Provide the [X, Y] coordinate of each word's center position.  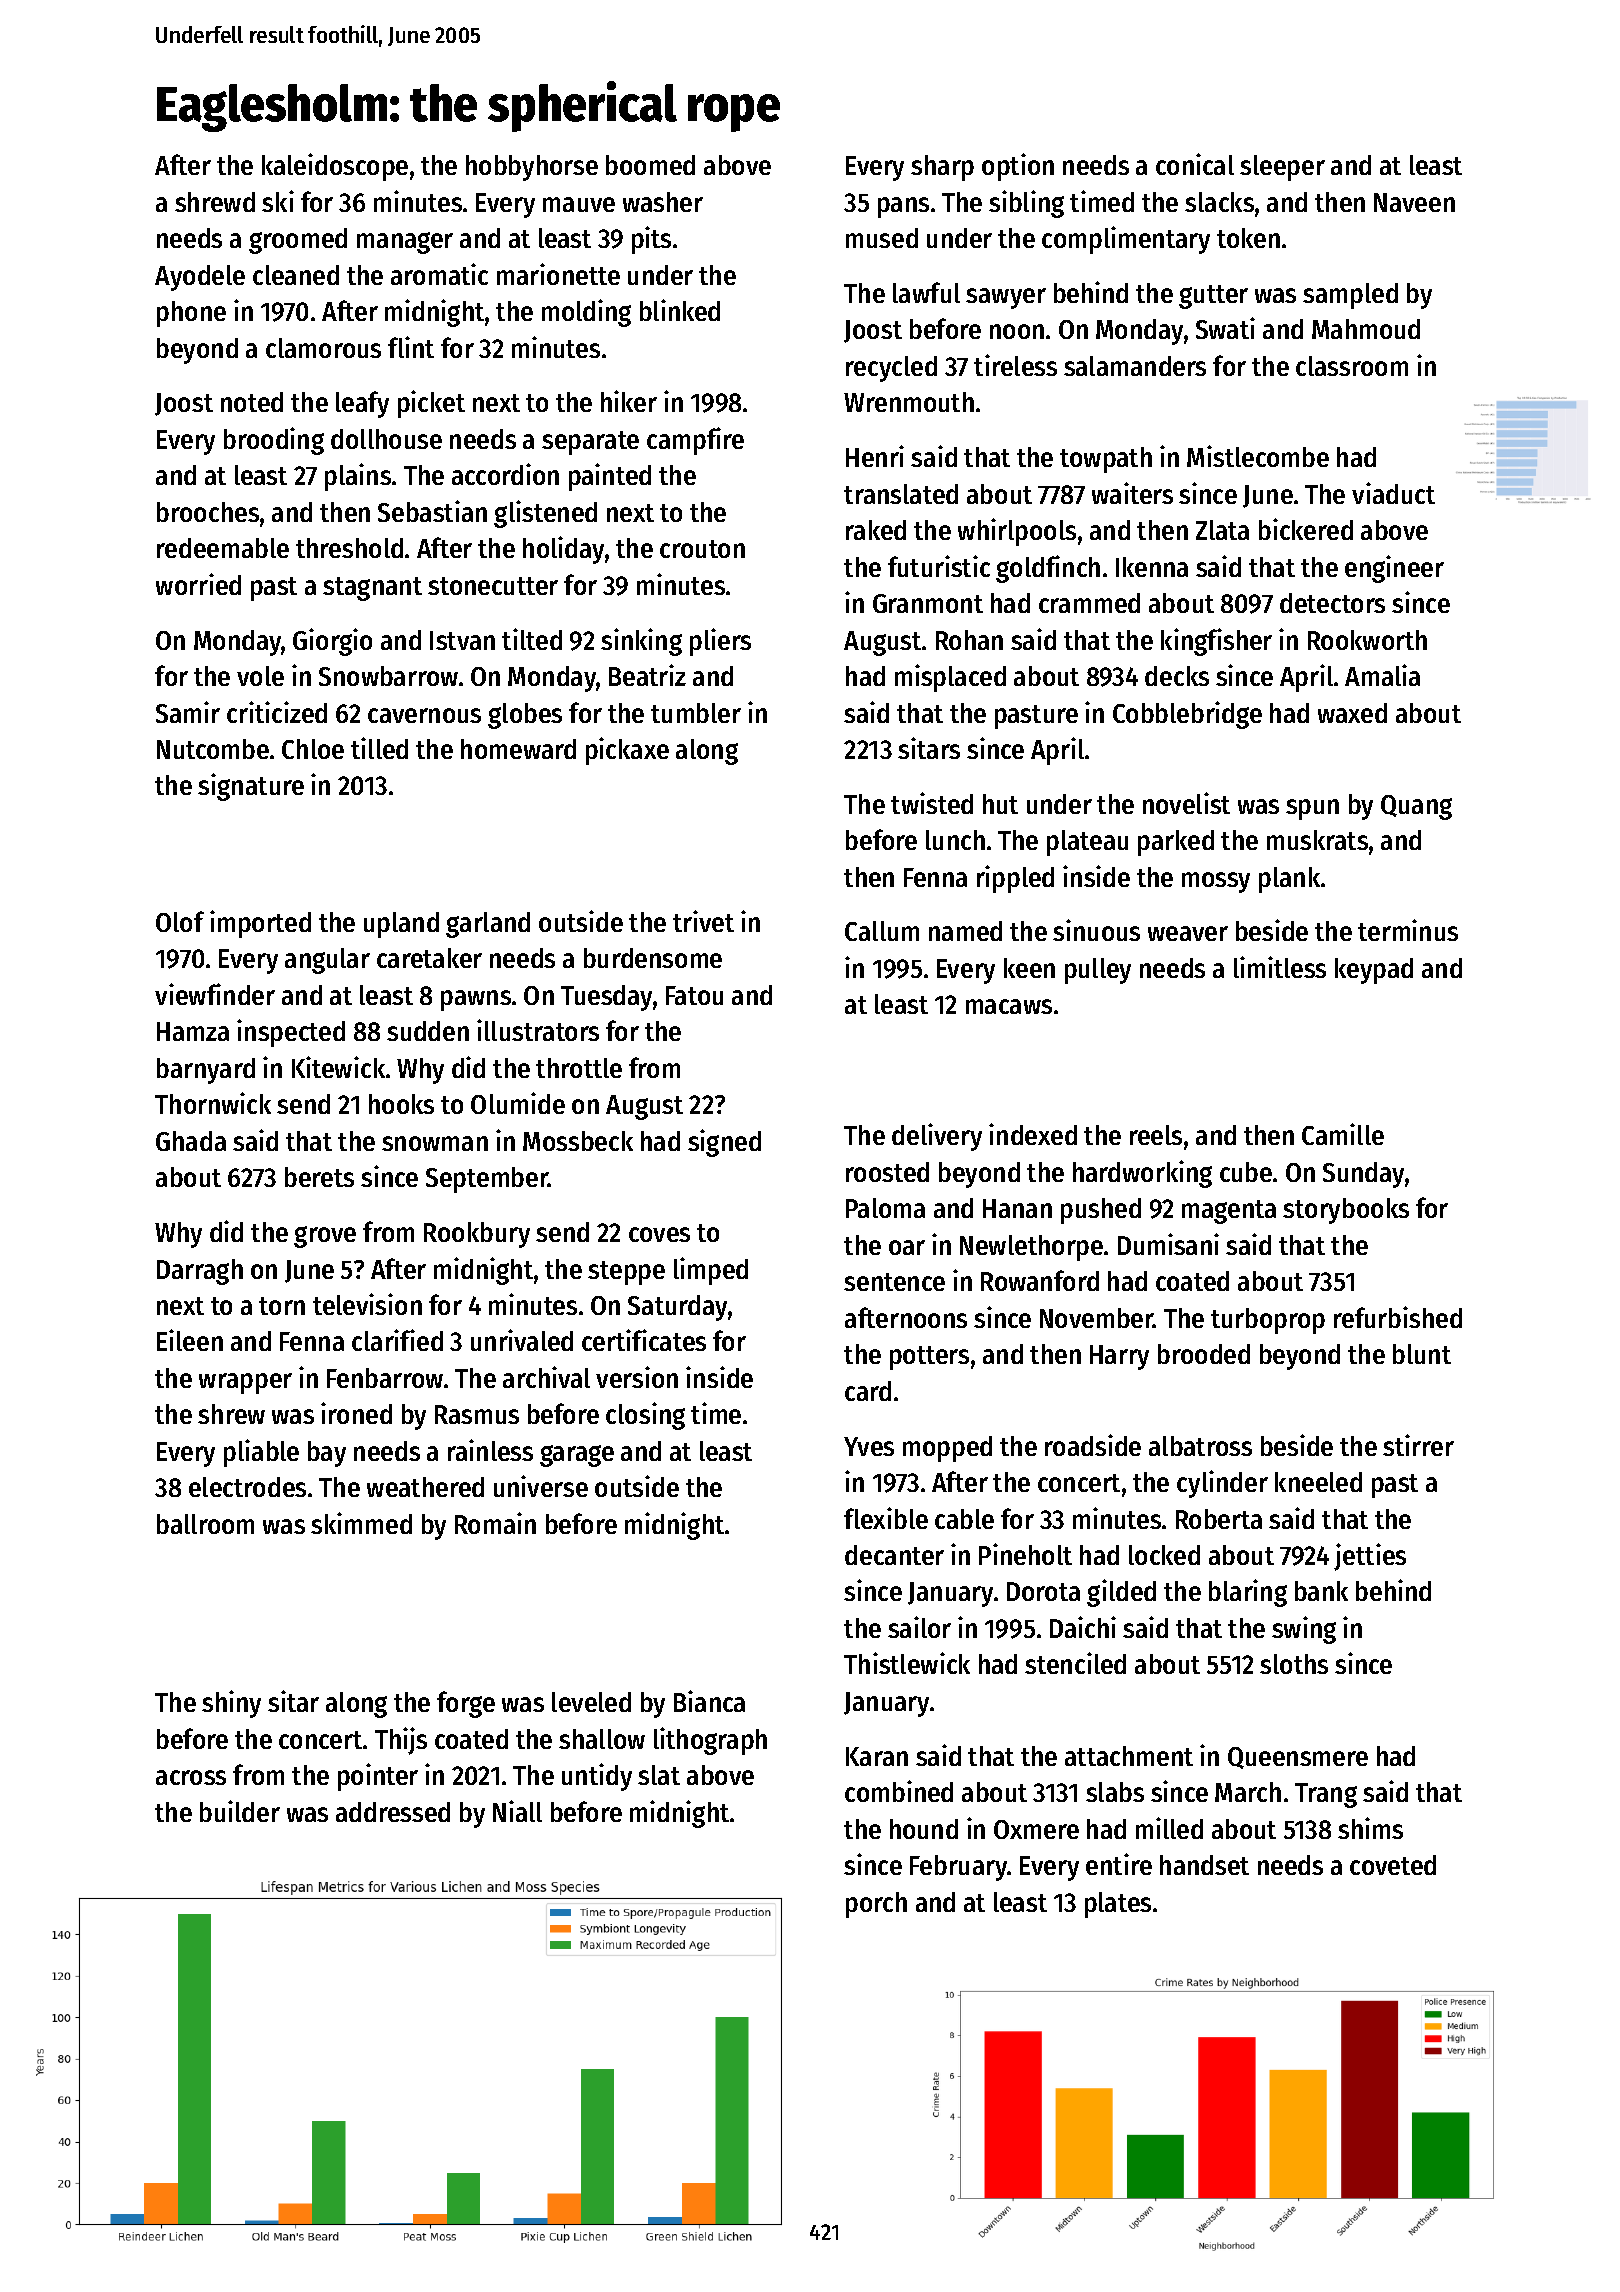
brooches [208, 512]
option [1018, 167]
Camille [1343, 1134]
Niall [517, 1811]
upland [401, 925]
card [868, 1391]
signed [724, 1143]
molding [586, 313]
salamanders [1135, 366]
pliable [261, 1453]
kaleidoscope [335, 167]
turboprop [1268, 1321]
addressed [393, 1812]
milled [1169, 1828]
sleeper [1282, 168]
